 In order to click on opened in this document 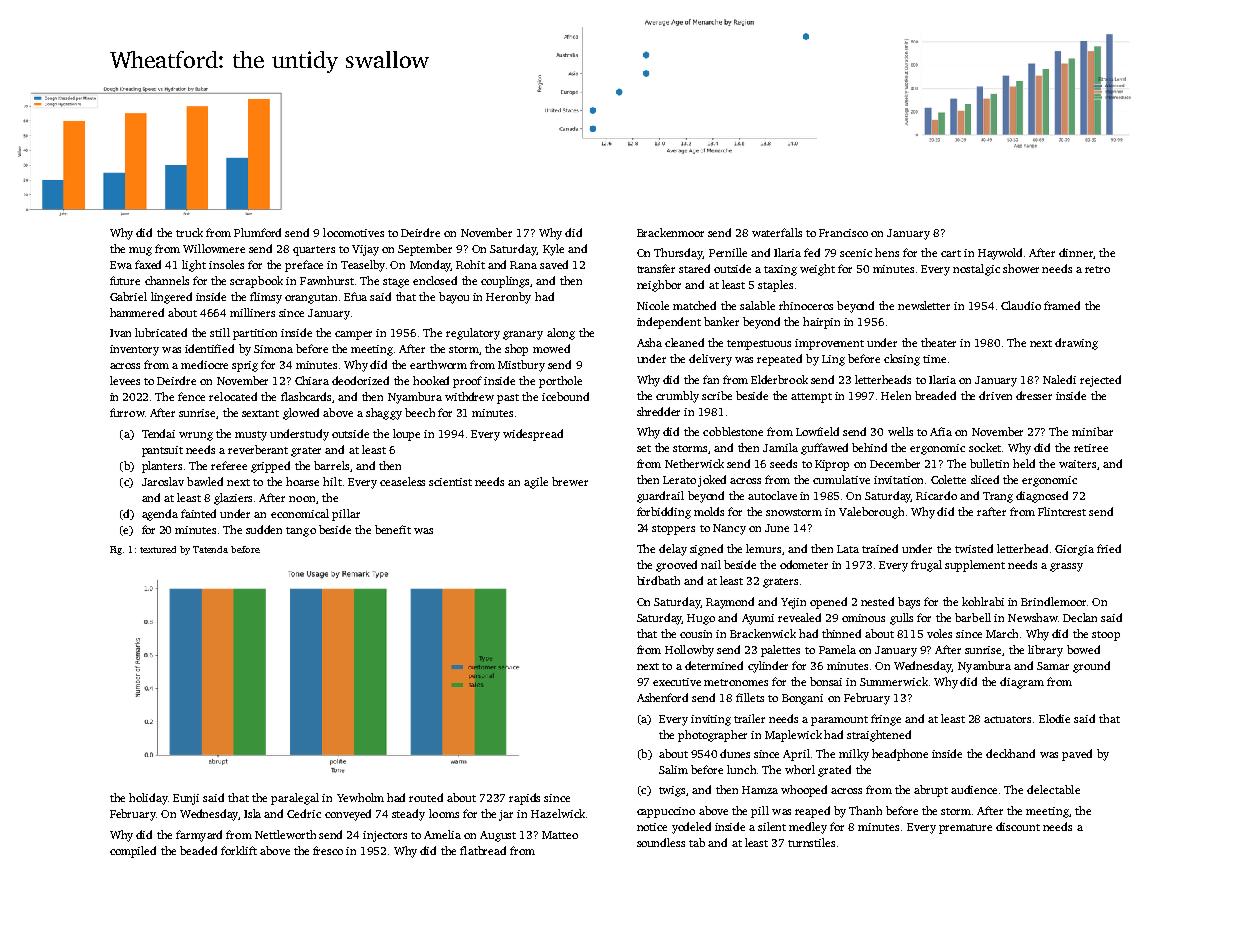, I will do `click(828, 603)`.
